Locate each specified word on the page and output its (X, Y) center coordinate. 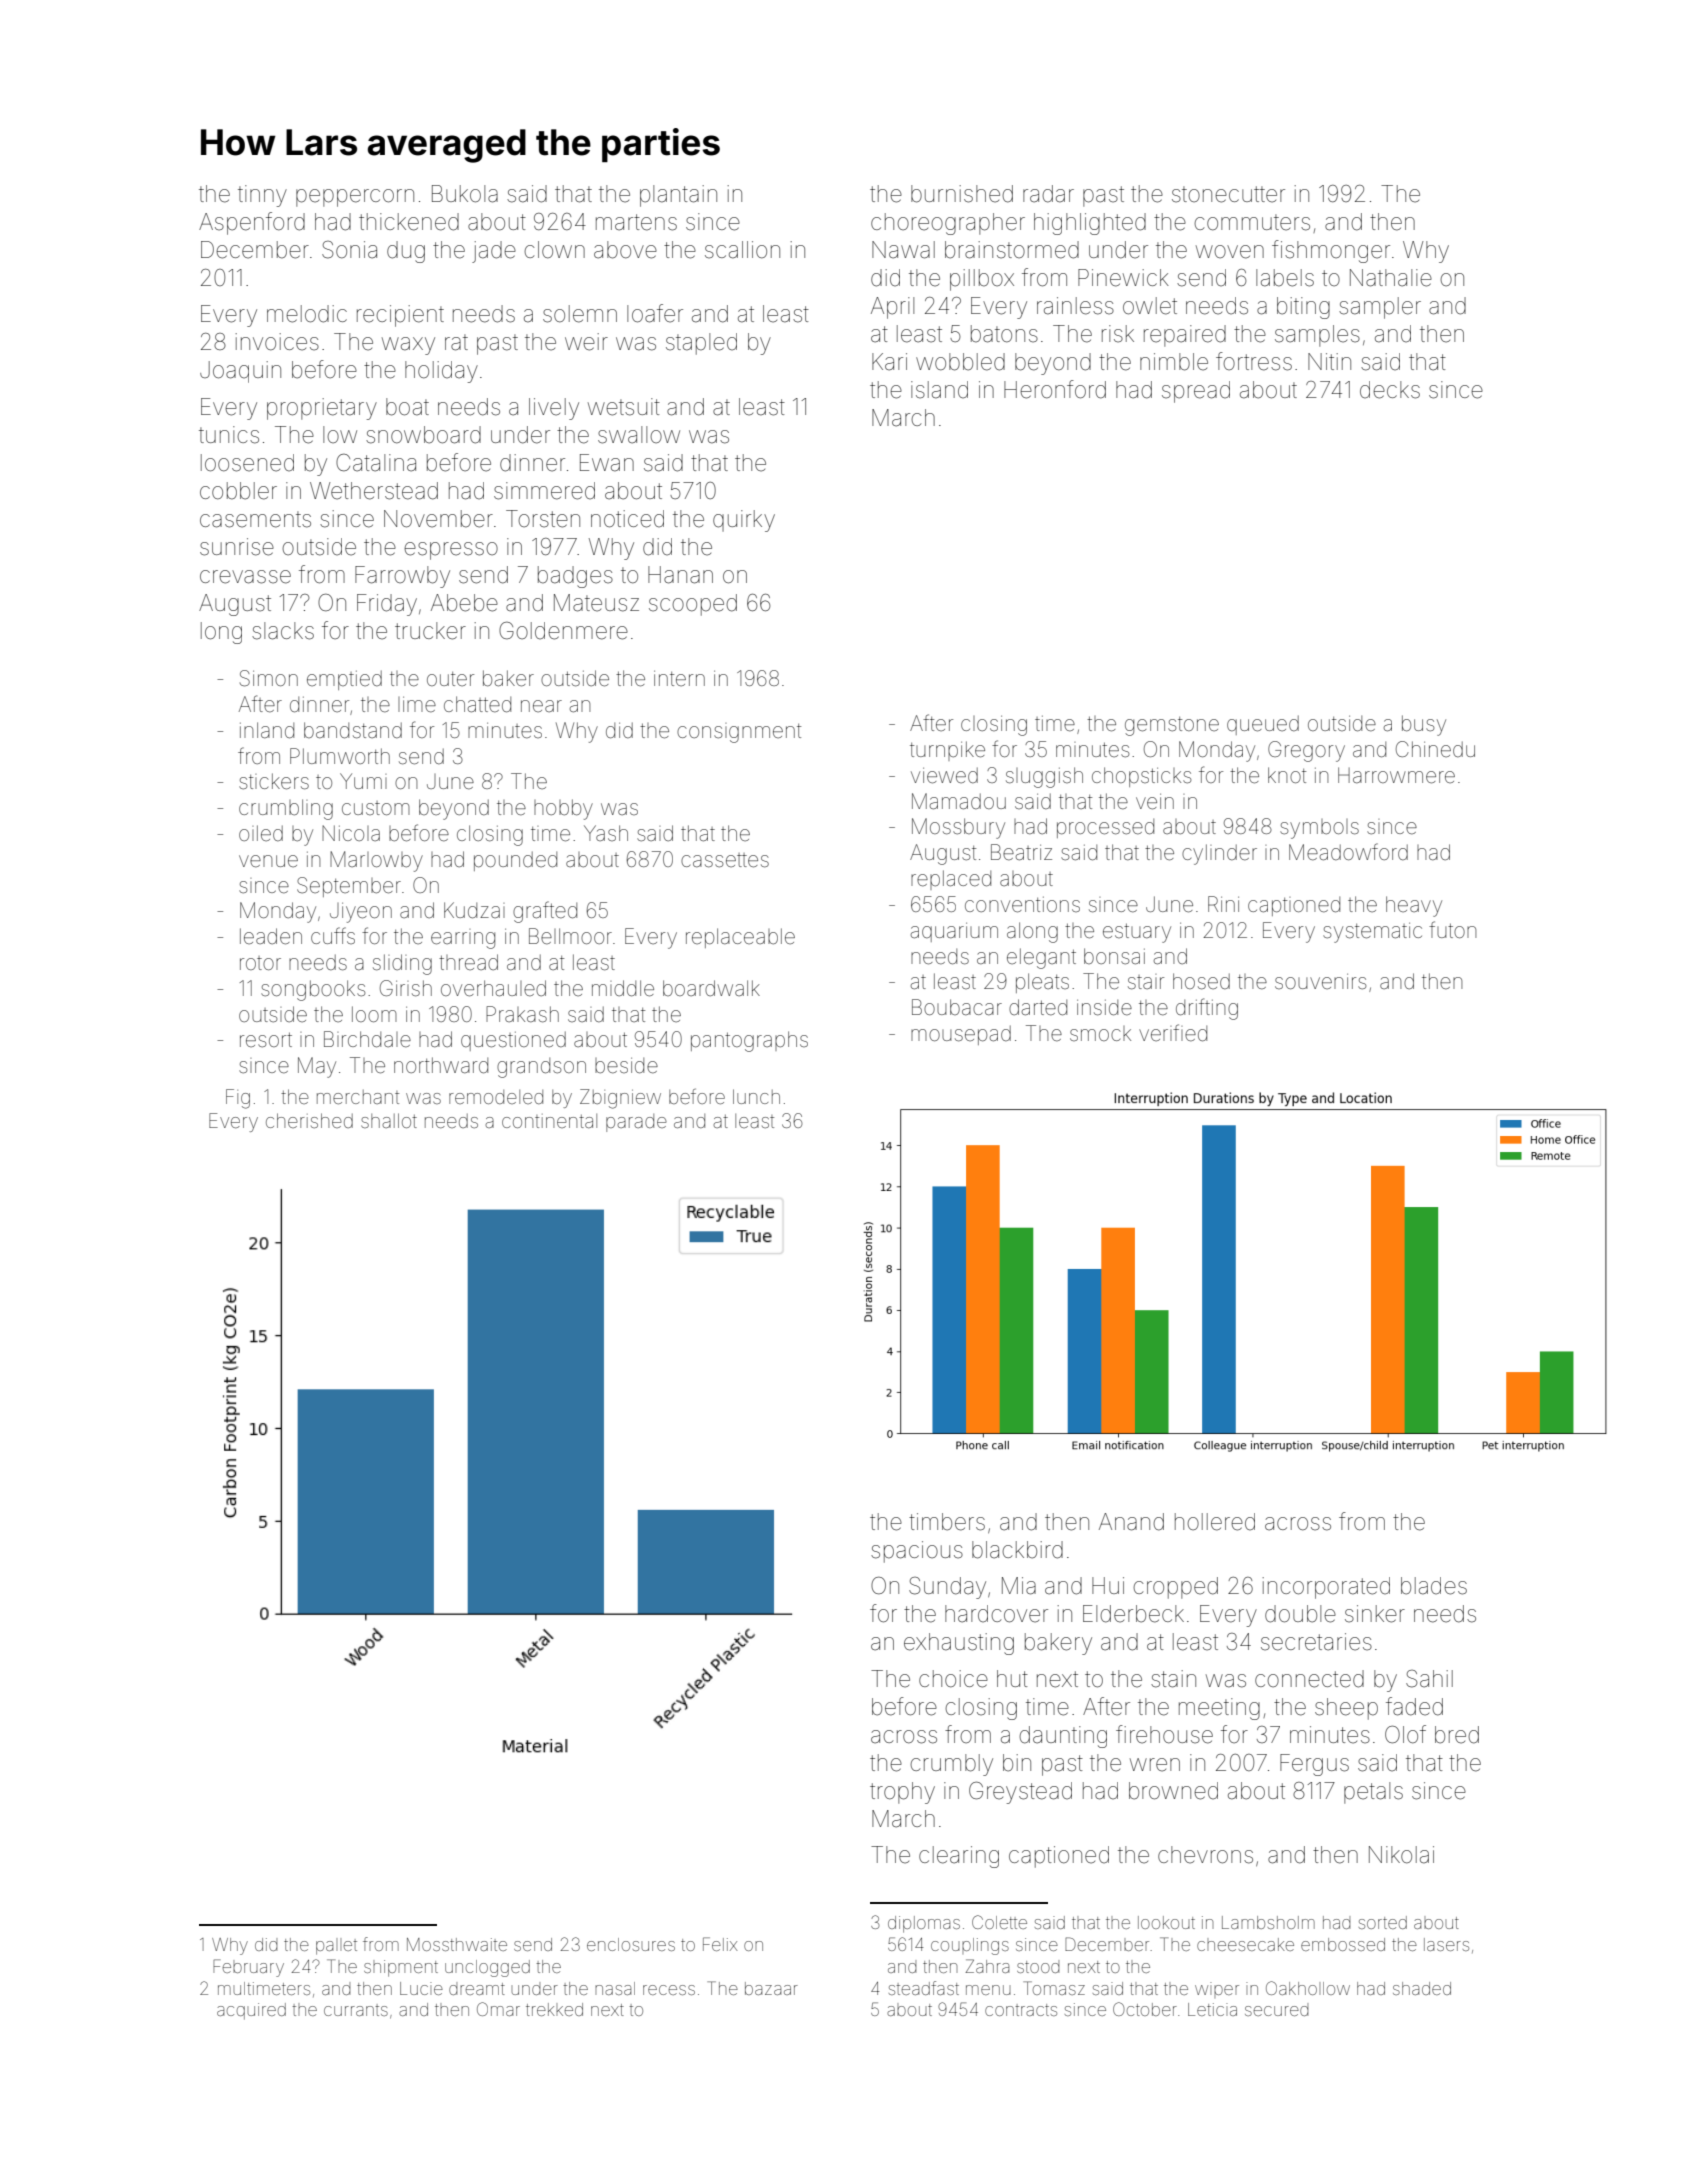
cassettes (725, 860)
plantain (678, 196)
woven (1230, 252)
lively (554, 409)
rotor (260, 963)
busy (1424, 725)
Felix (720, 1944)
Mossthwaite (457, 1944)
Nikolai (1401, 1855)
